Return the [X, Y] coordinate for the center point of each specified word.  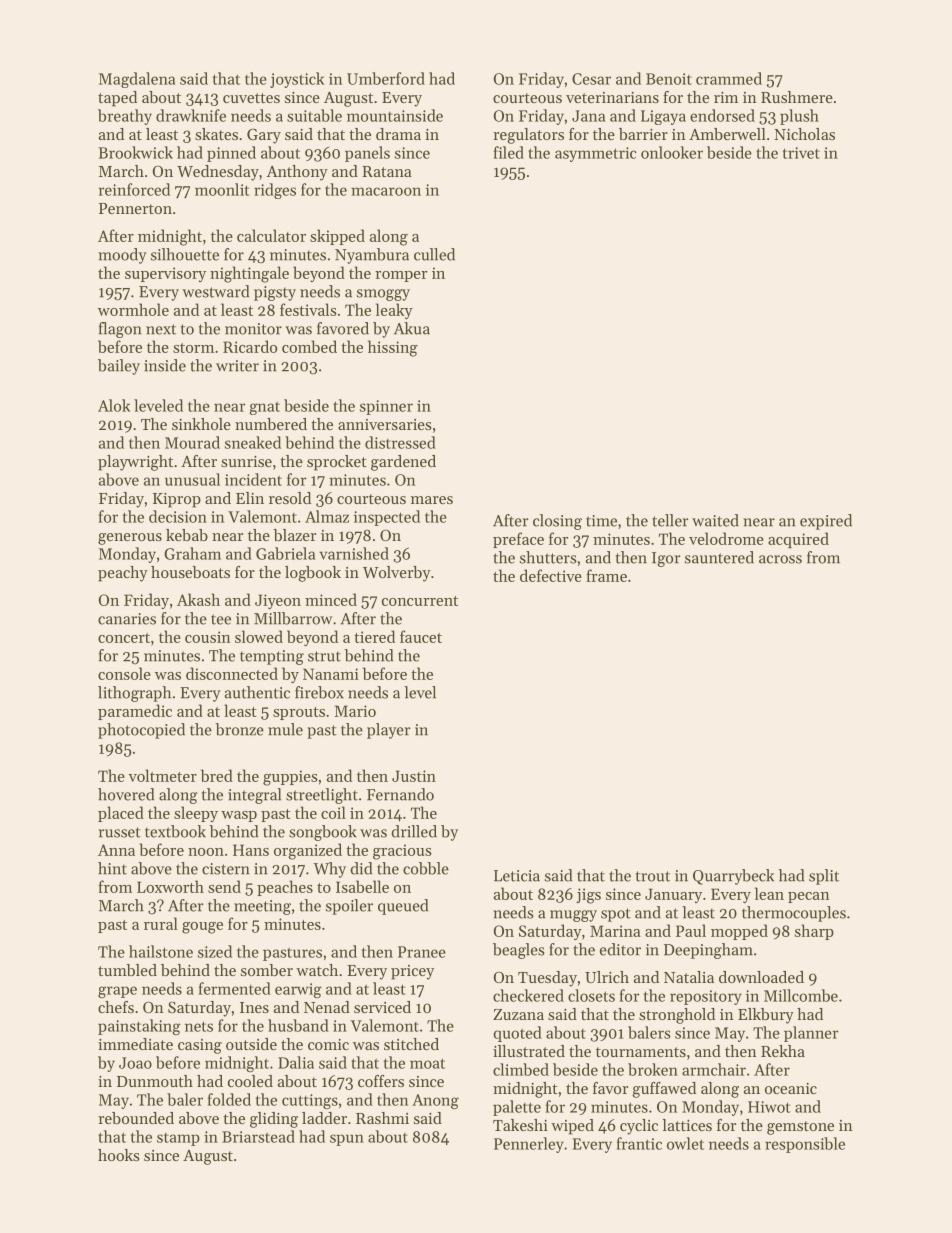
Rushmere [797, 97]
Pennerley [529, 1145]
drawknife [191, 115]
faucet [421, 636]
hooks [119, 1155]
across [780, 559]
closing [557, 522]
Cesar [591, 79]
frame [606, 575]
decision [178, 516]
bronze [239, 729]
